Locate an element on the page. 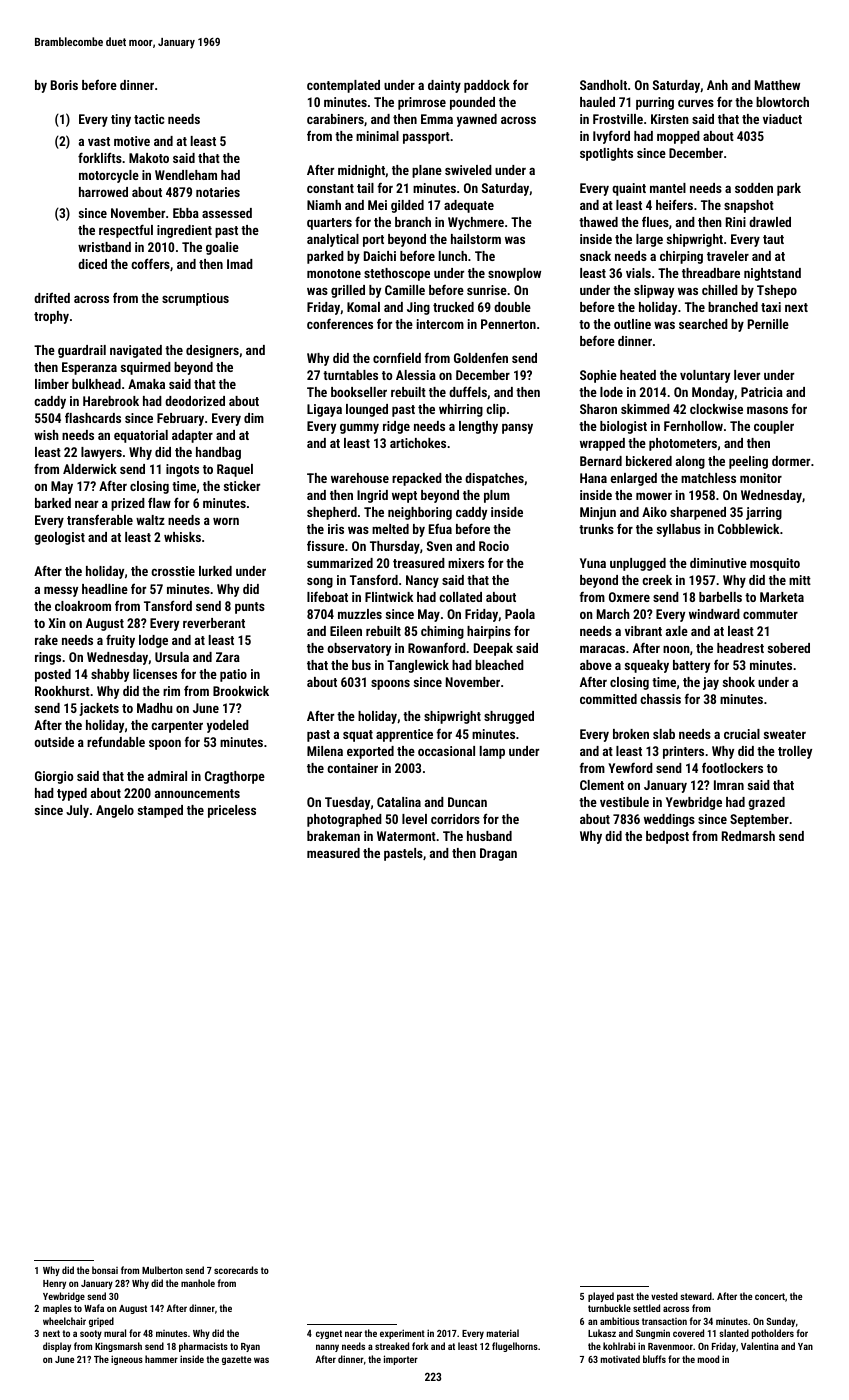 This image has width=849, height=1400. syllabus is located at coordinates (679, 530).
